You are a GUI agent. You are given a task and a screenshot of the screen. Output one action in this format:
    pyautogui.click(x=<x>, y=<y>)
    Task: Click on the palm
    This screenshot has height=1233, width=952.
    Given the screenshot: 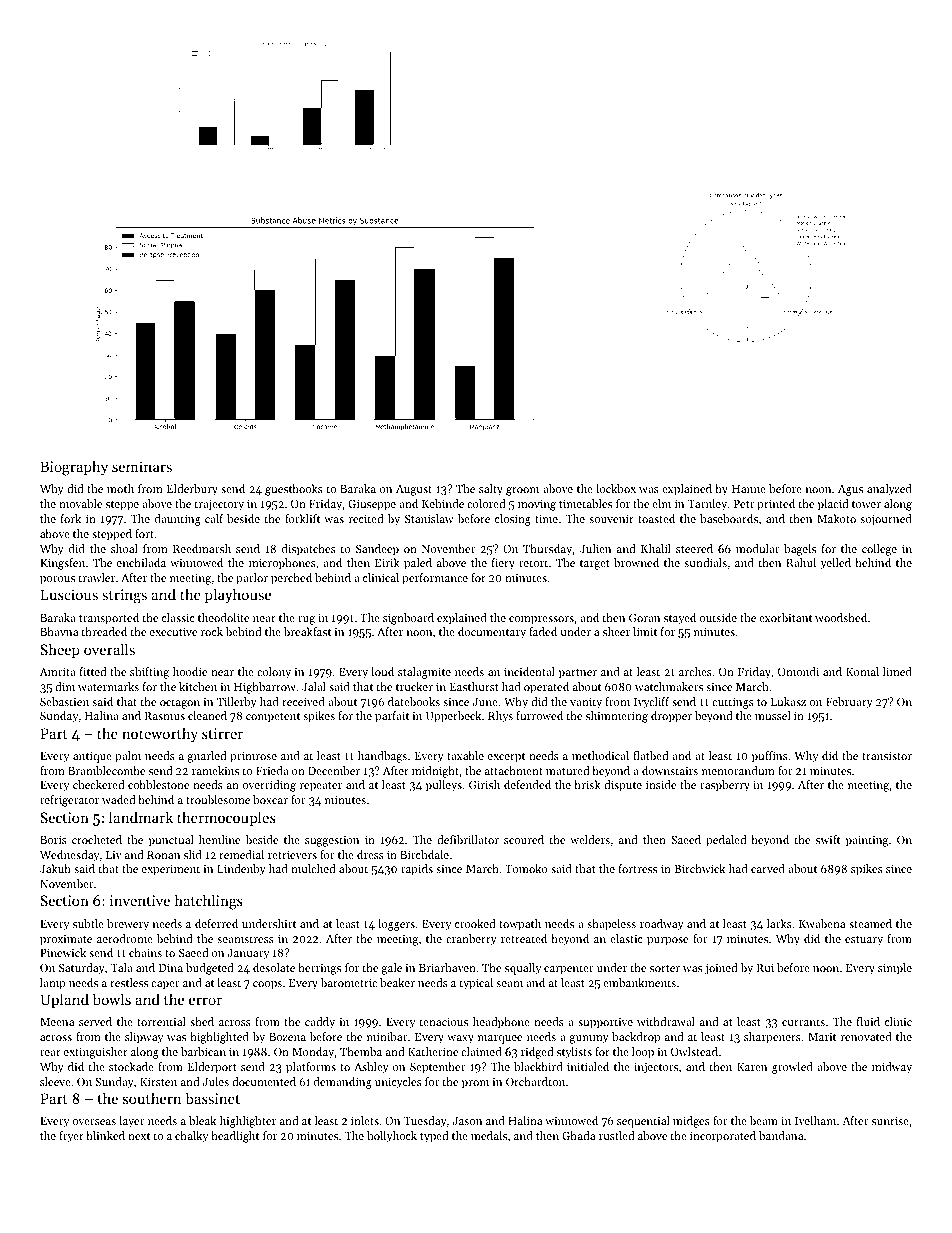 What is the action you would take?
    pyautogui.click(x=128, y=757)
